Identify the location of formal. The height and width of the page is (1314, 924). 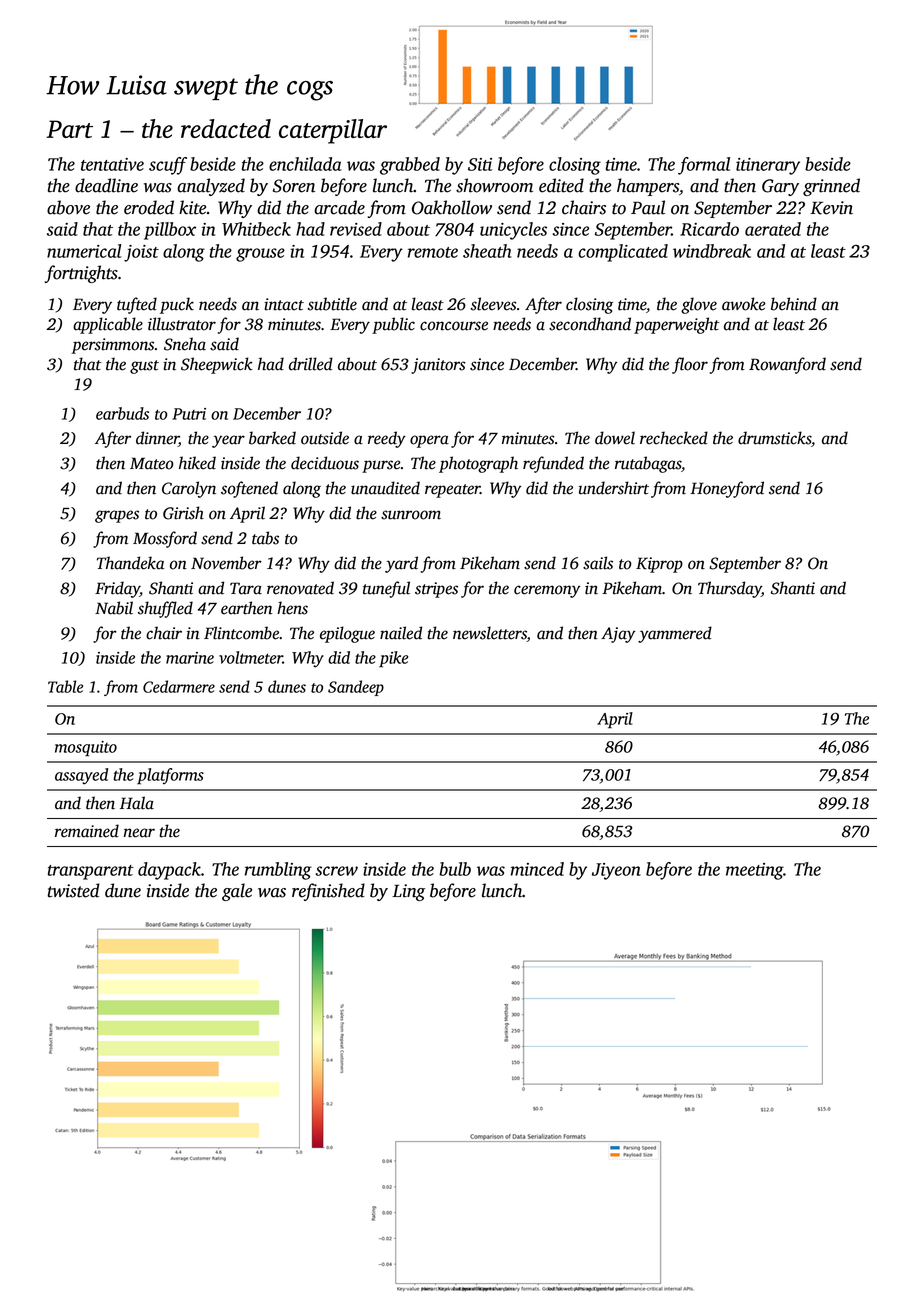
(704, 166).
